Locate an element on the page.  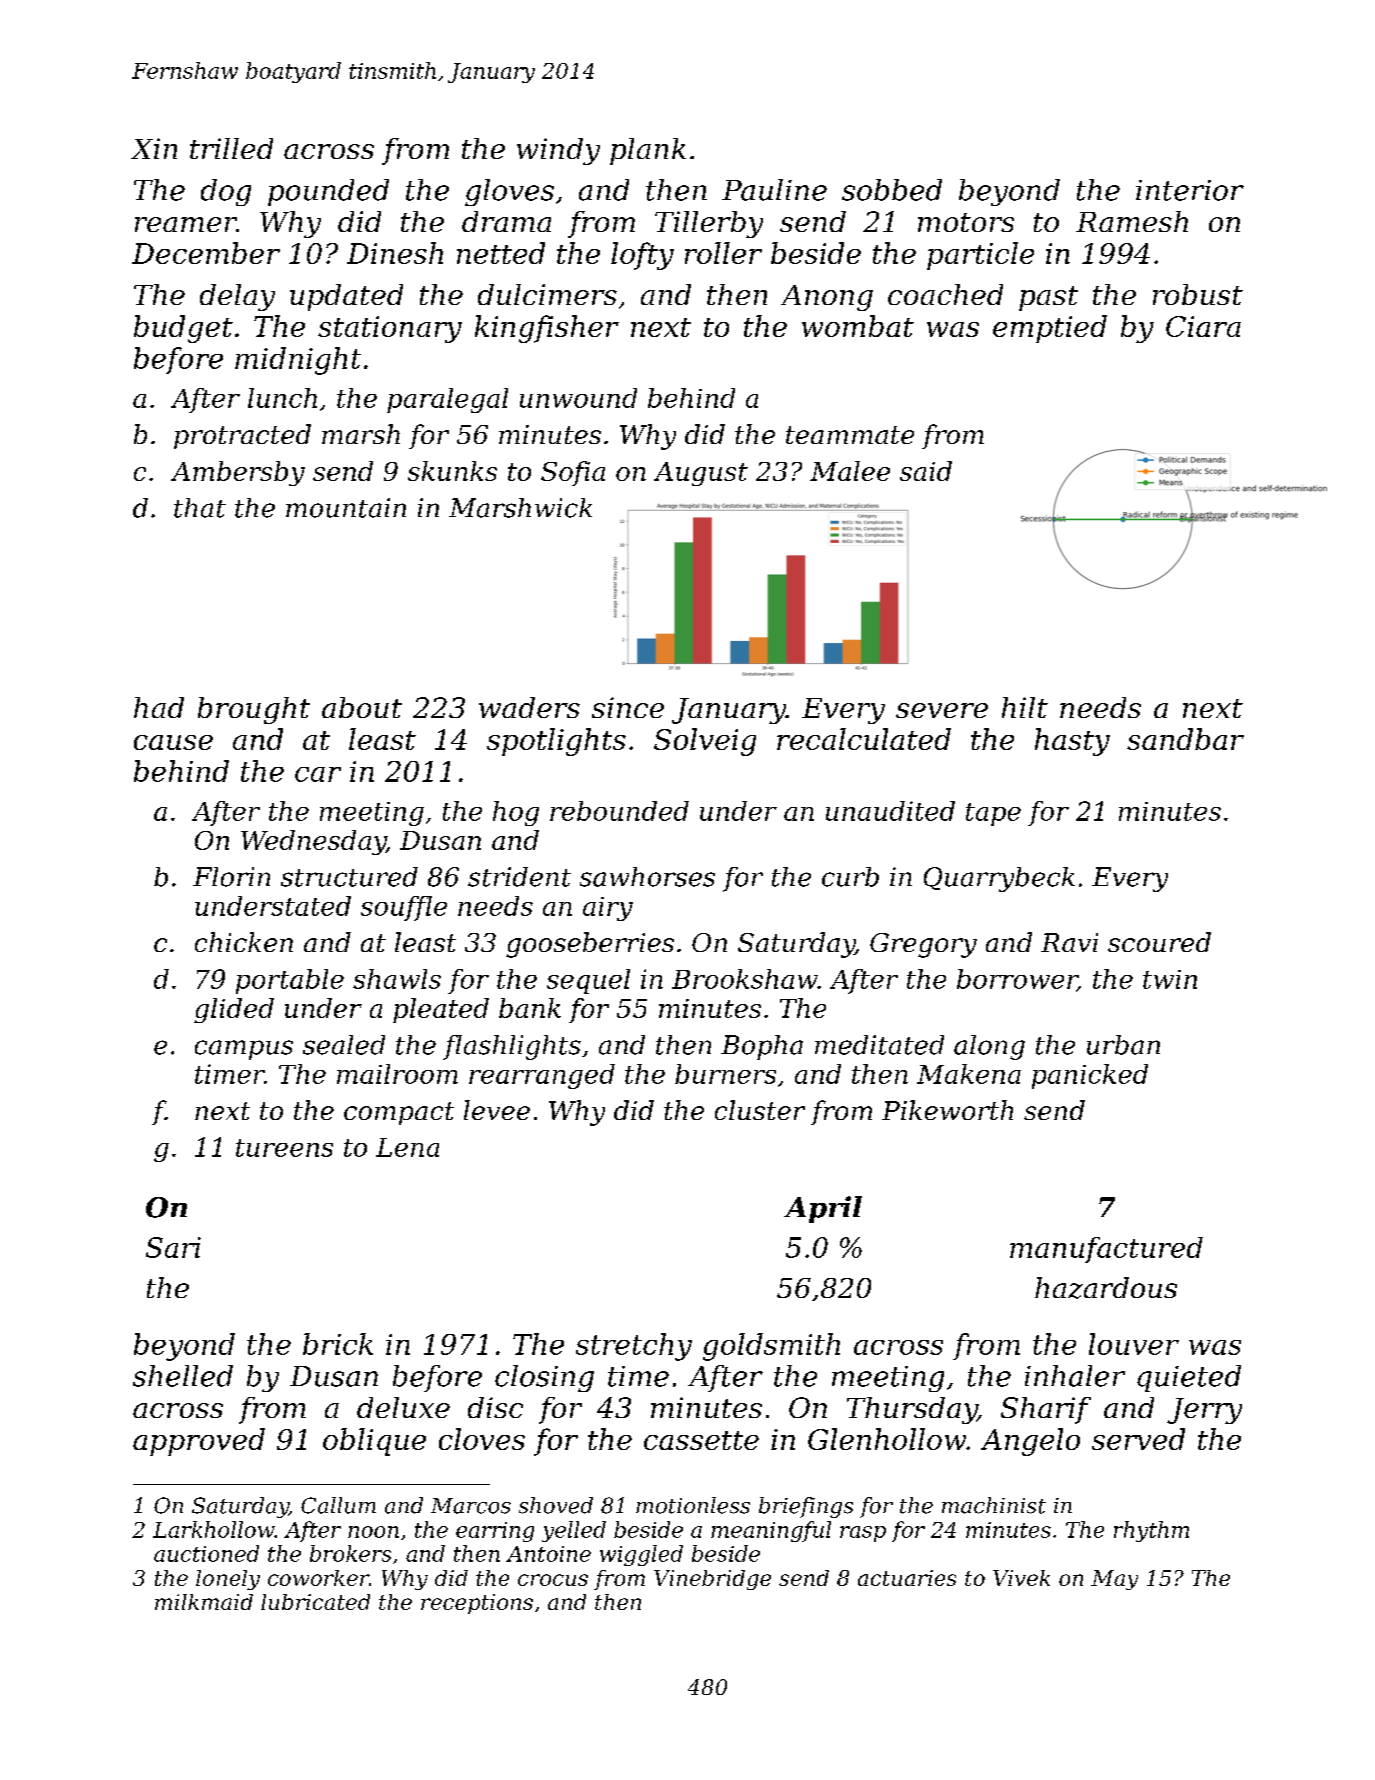
sawhorses is located at coordinates (647, 877).
